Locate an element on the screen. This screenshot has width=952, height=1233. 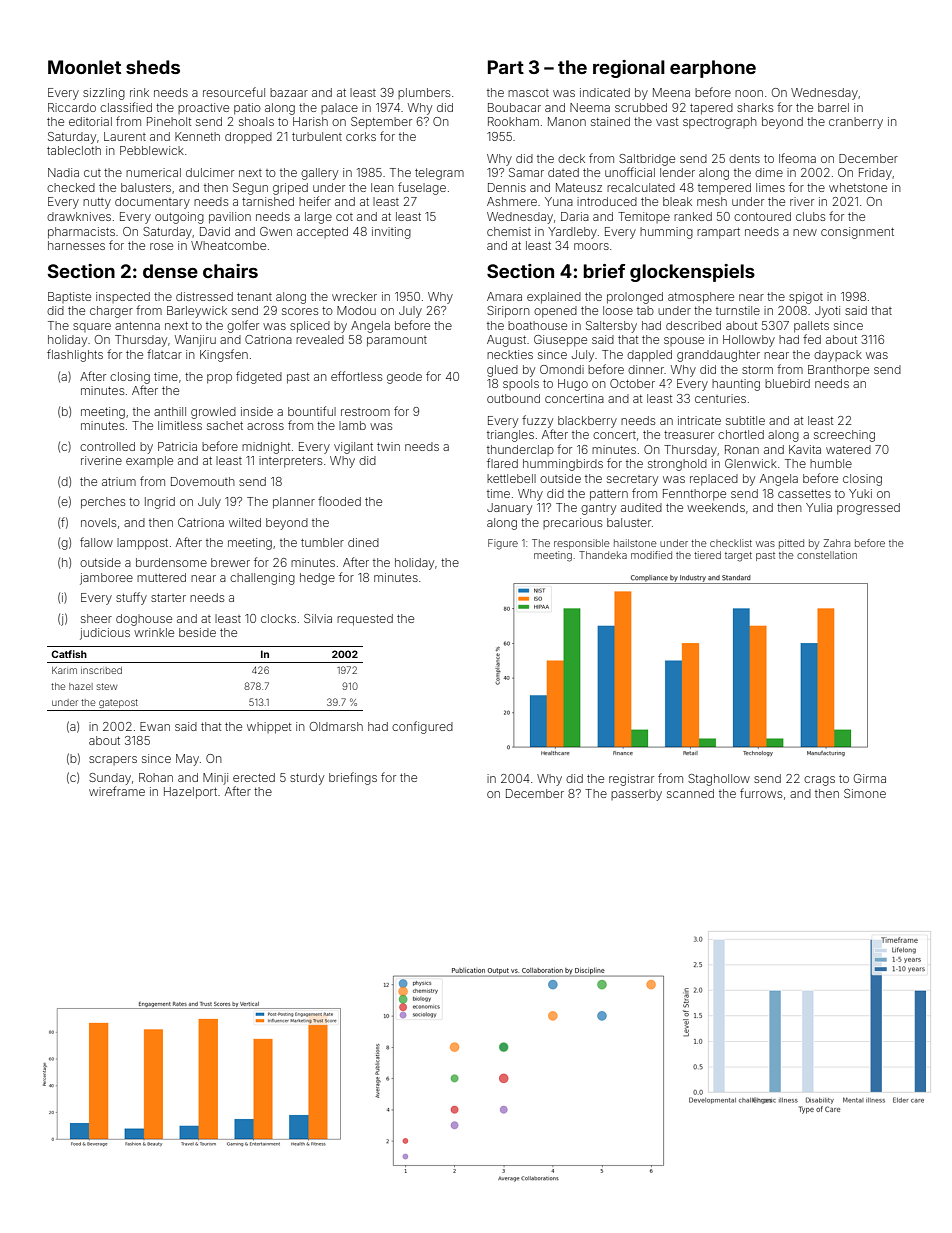
Riccardo is located at coordinates (72, 107).
